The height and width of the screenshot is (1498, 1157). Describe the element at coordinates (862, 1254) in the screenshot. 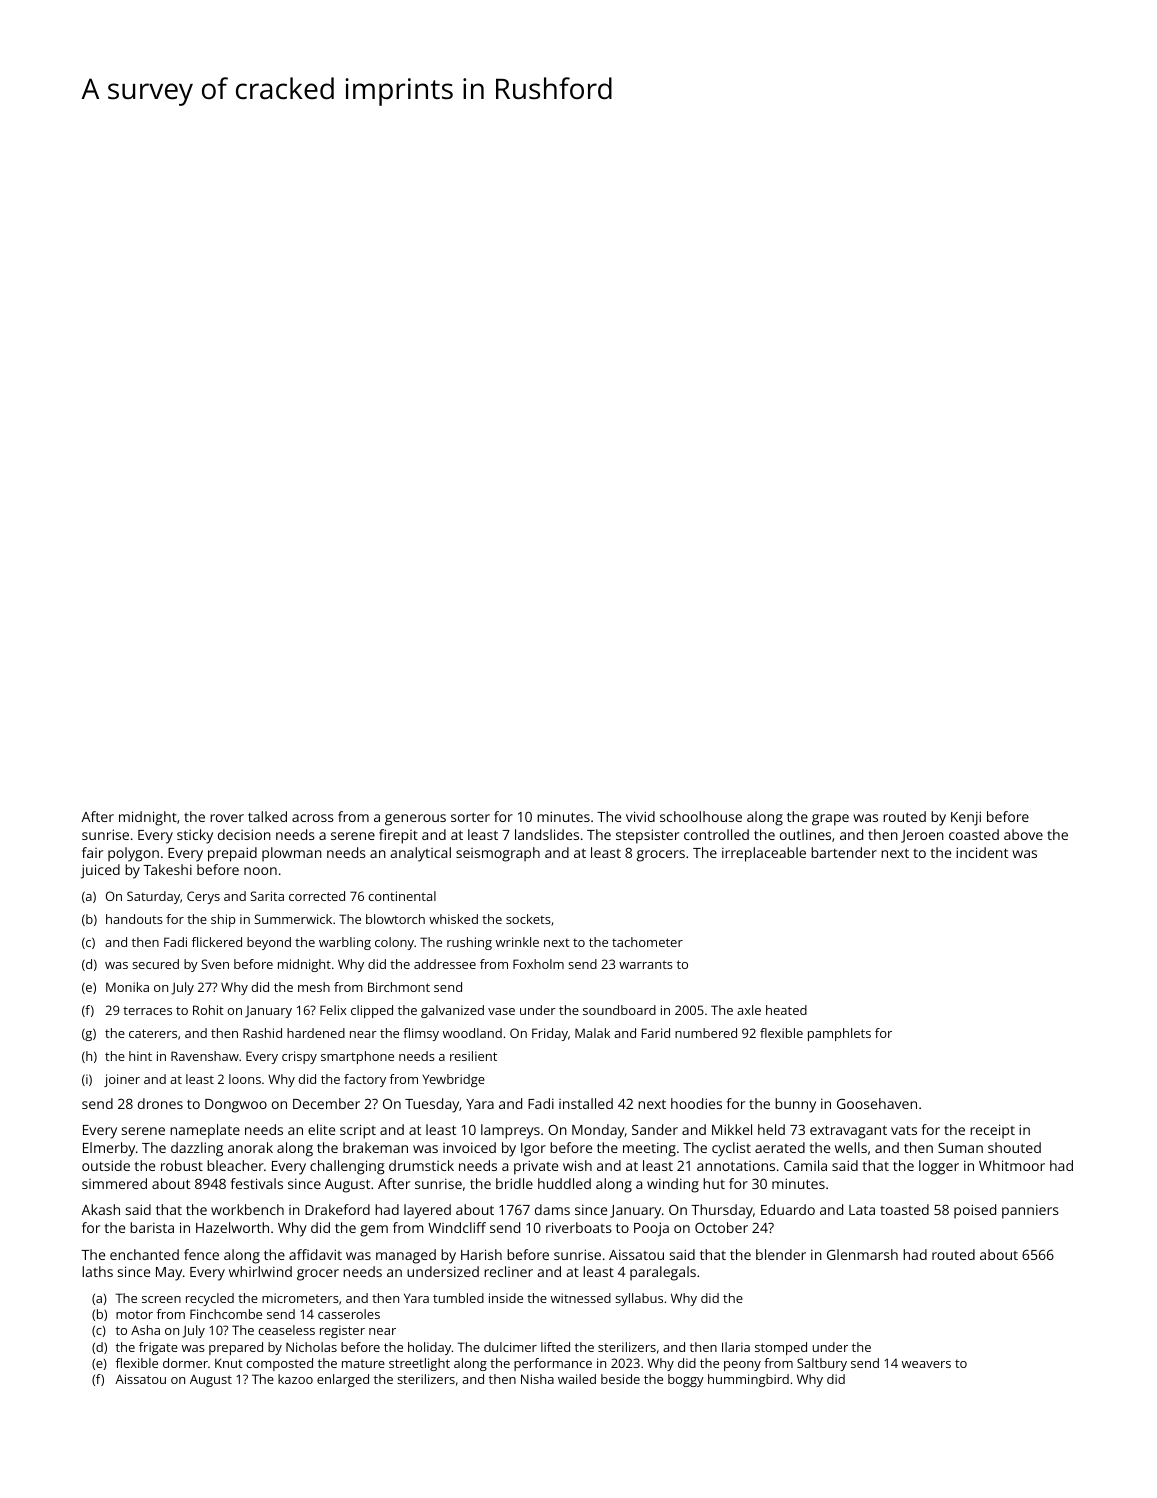

I see `Glenmarsh` at that location.
